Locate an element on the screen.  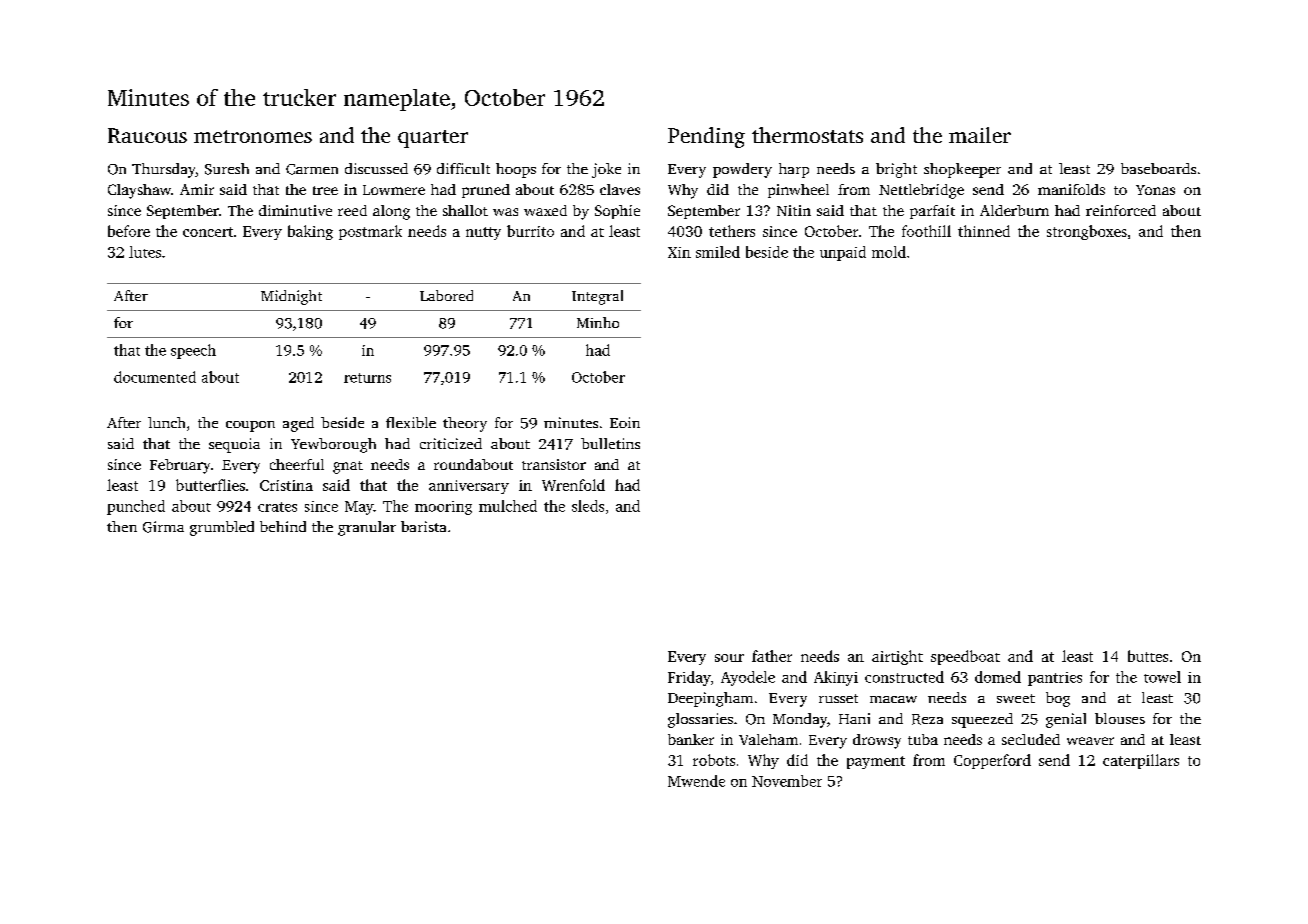
November is located at coordinates (787, 781).
